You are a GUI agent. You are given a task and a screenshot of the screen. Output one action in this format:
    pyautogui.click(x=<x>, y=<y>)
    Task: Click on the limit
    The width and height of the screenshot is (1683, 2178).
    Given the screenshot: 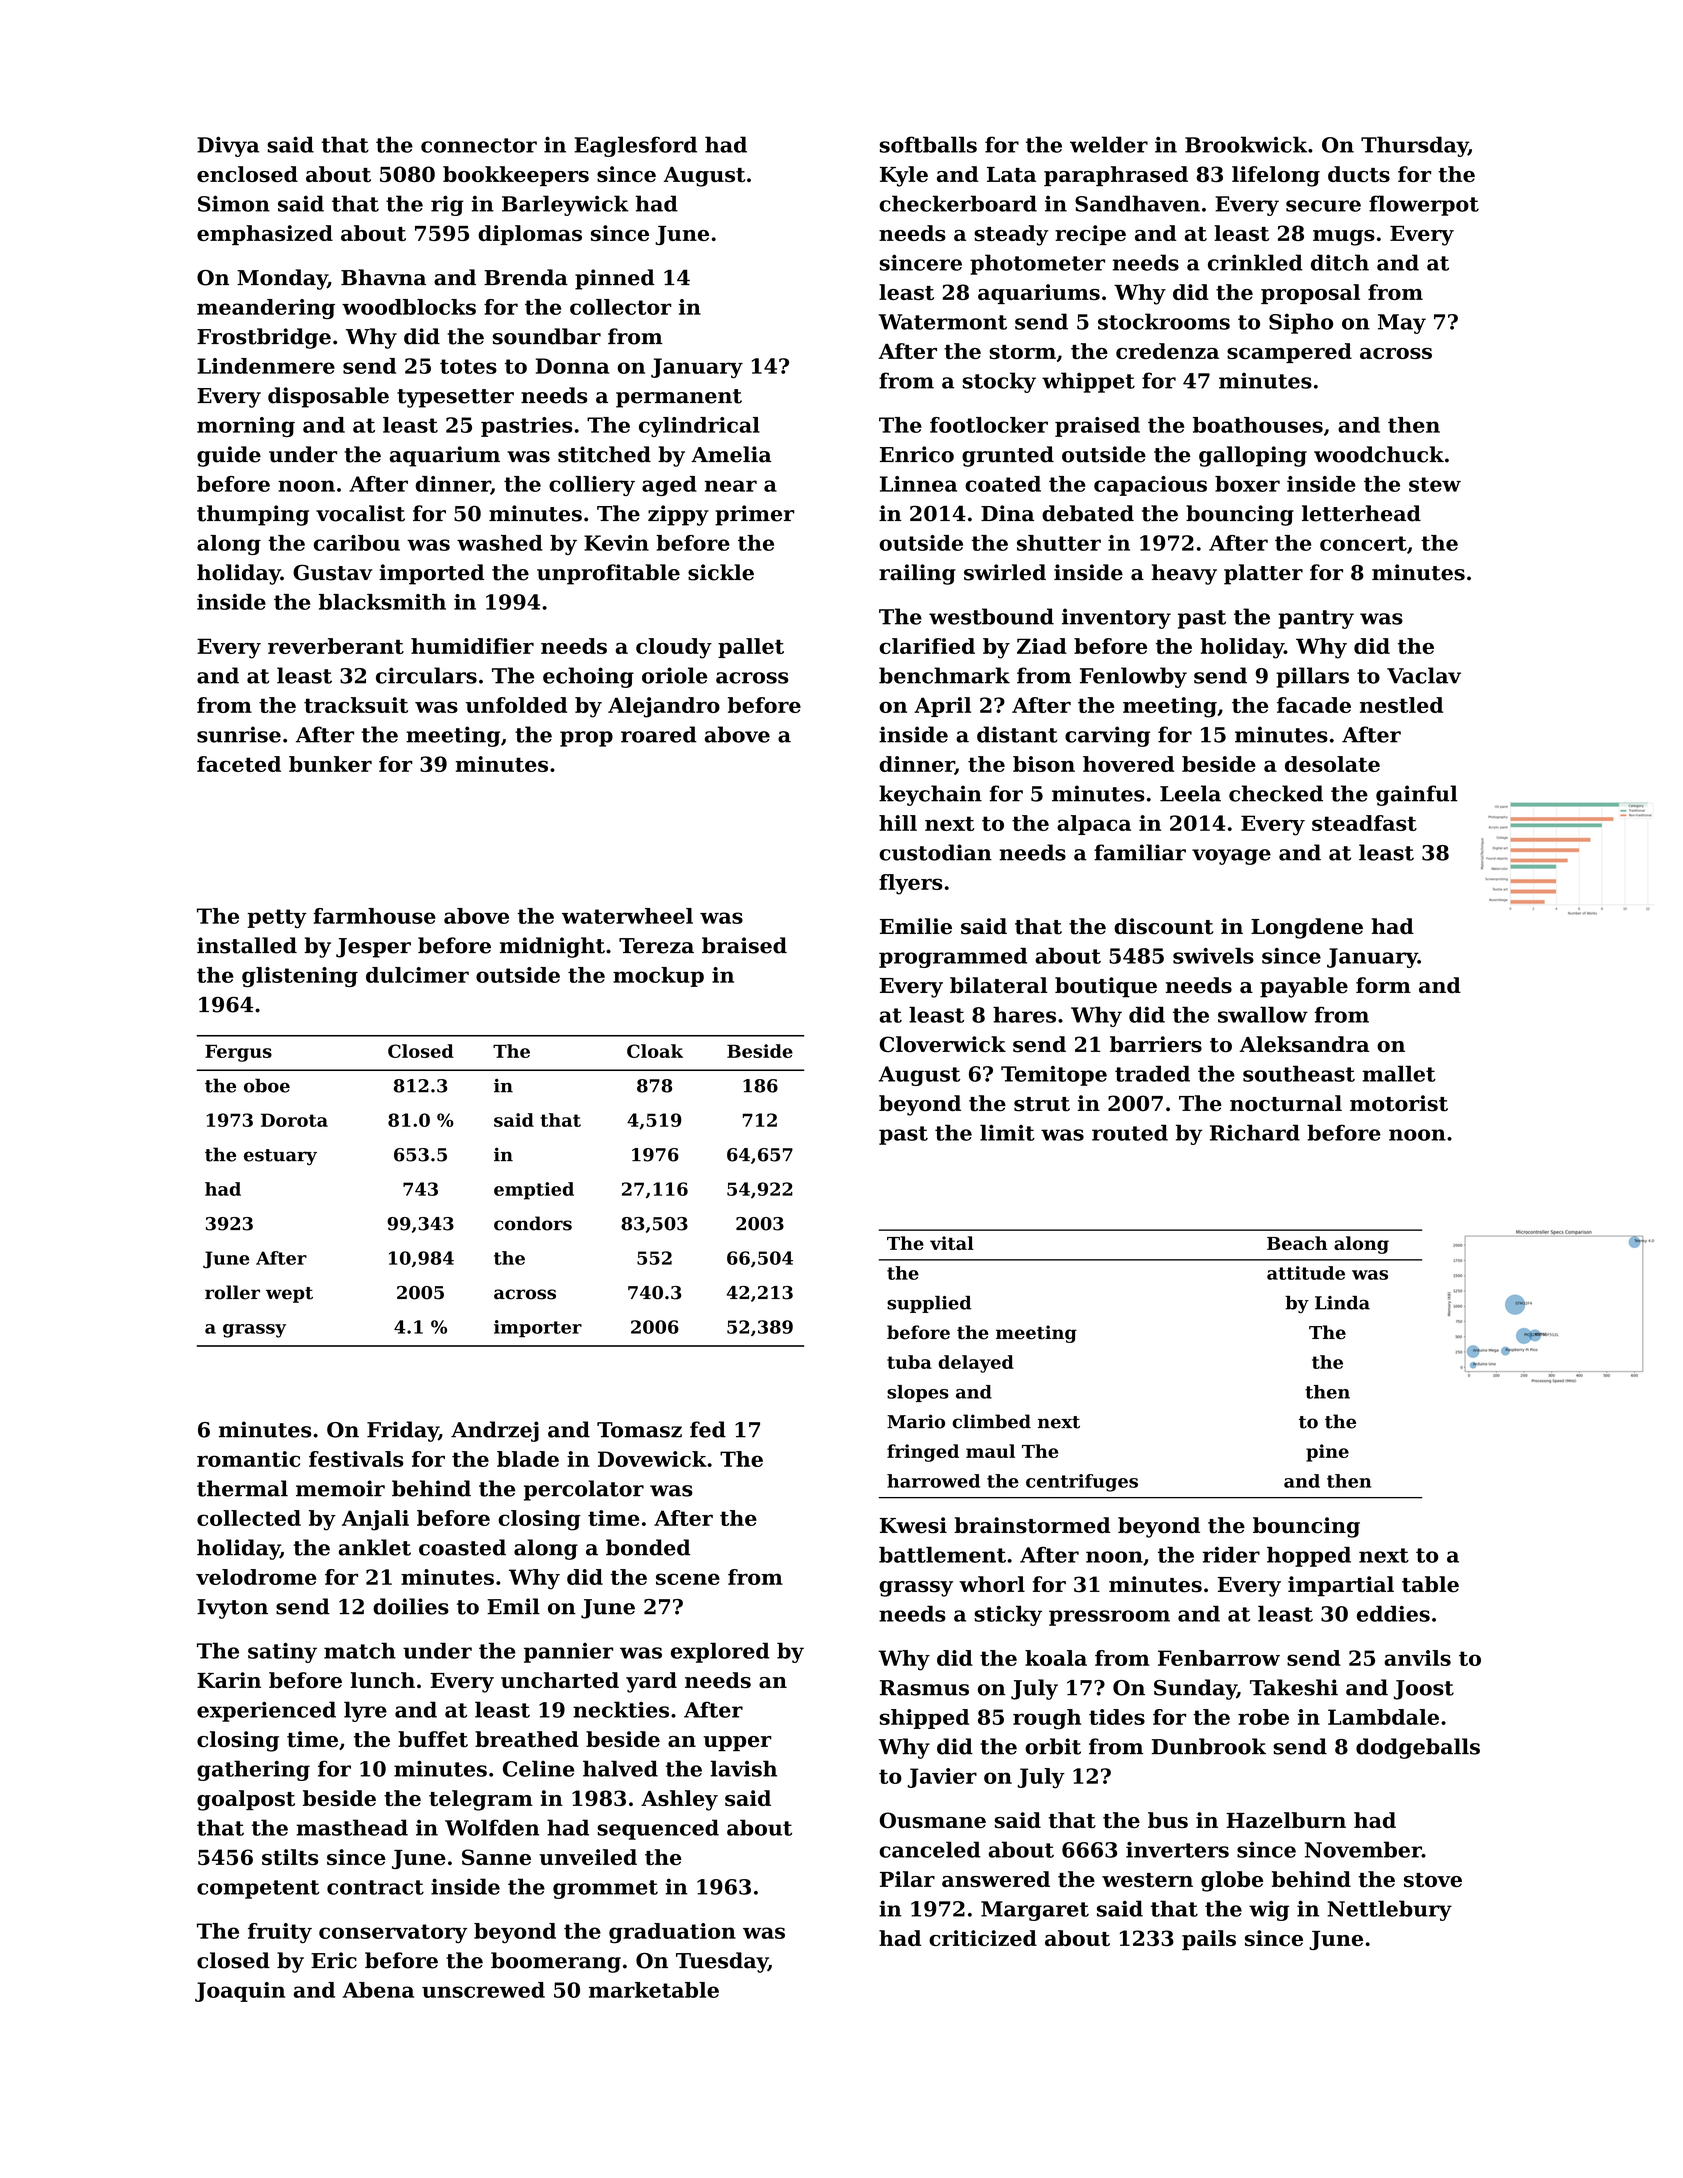 What is the action you would take?
    pyautogui.click(x=1007, y=1132)
